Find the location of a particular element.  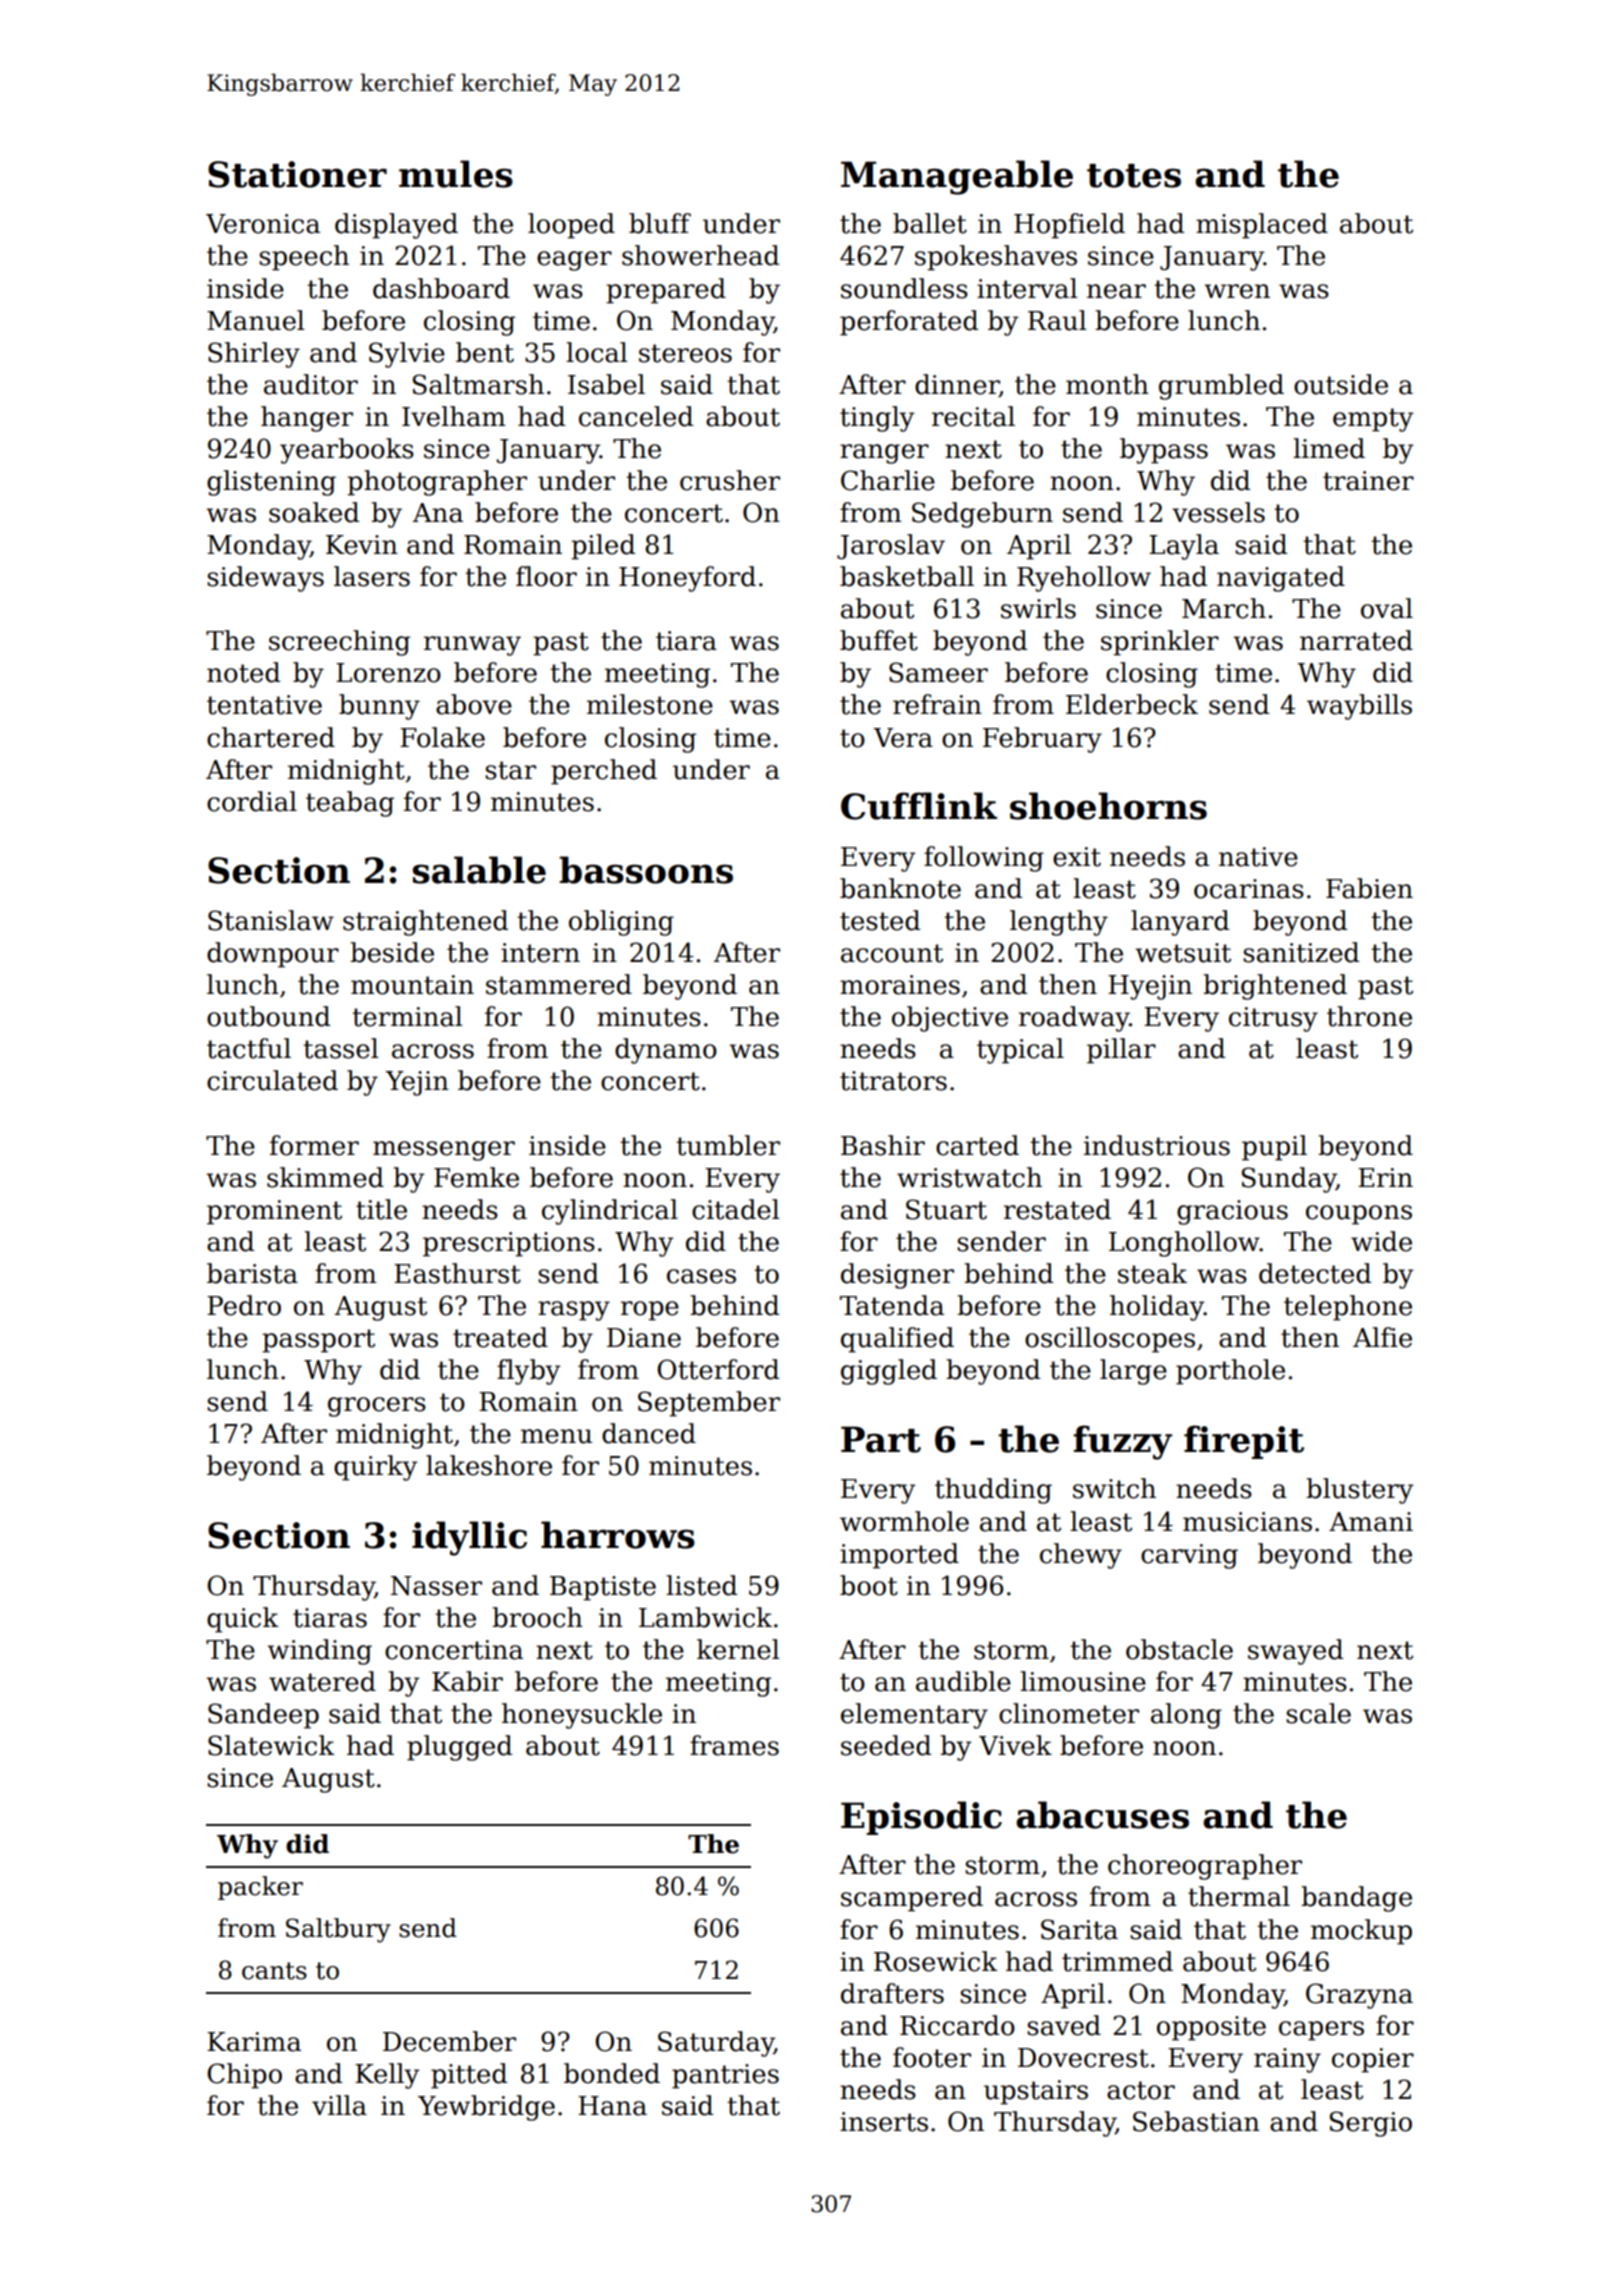

beside is located at coordinates (392, 952).
